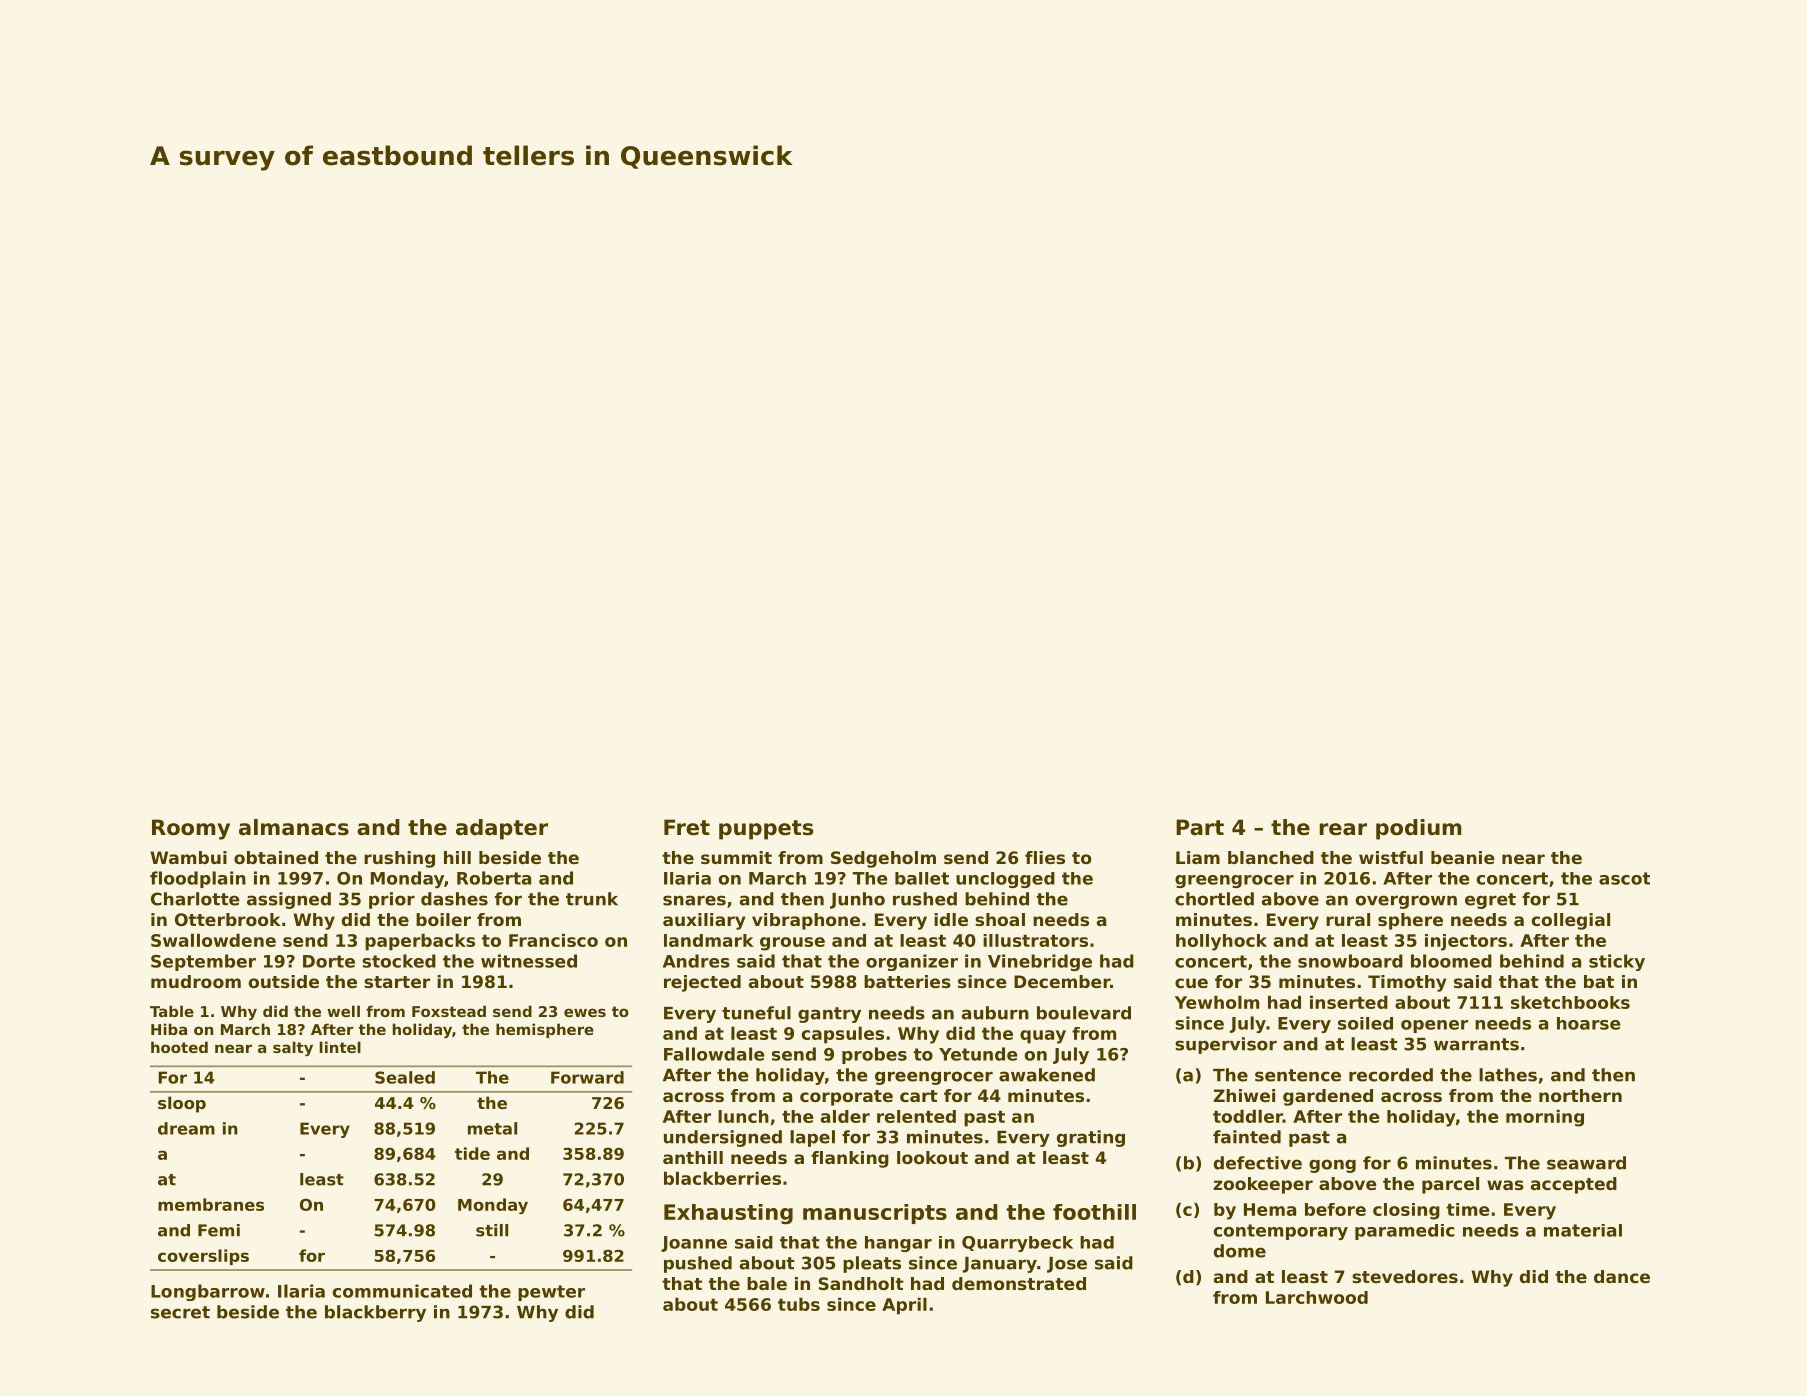  What do you see at coordinates (799, 1304) in the page?
I see `tubs` at bounding box center [799, 1304].
